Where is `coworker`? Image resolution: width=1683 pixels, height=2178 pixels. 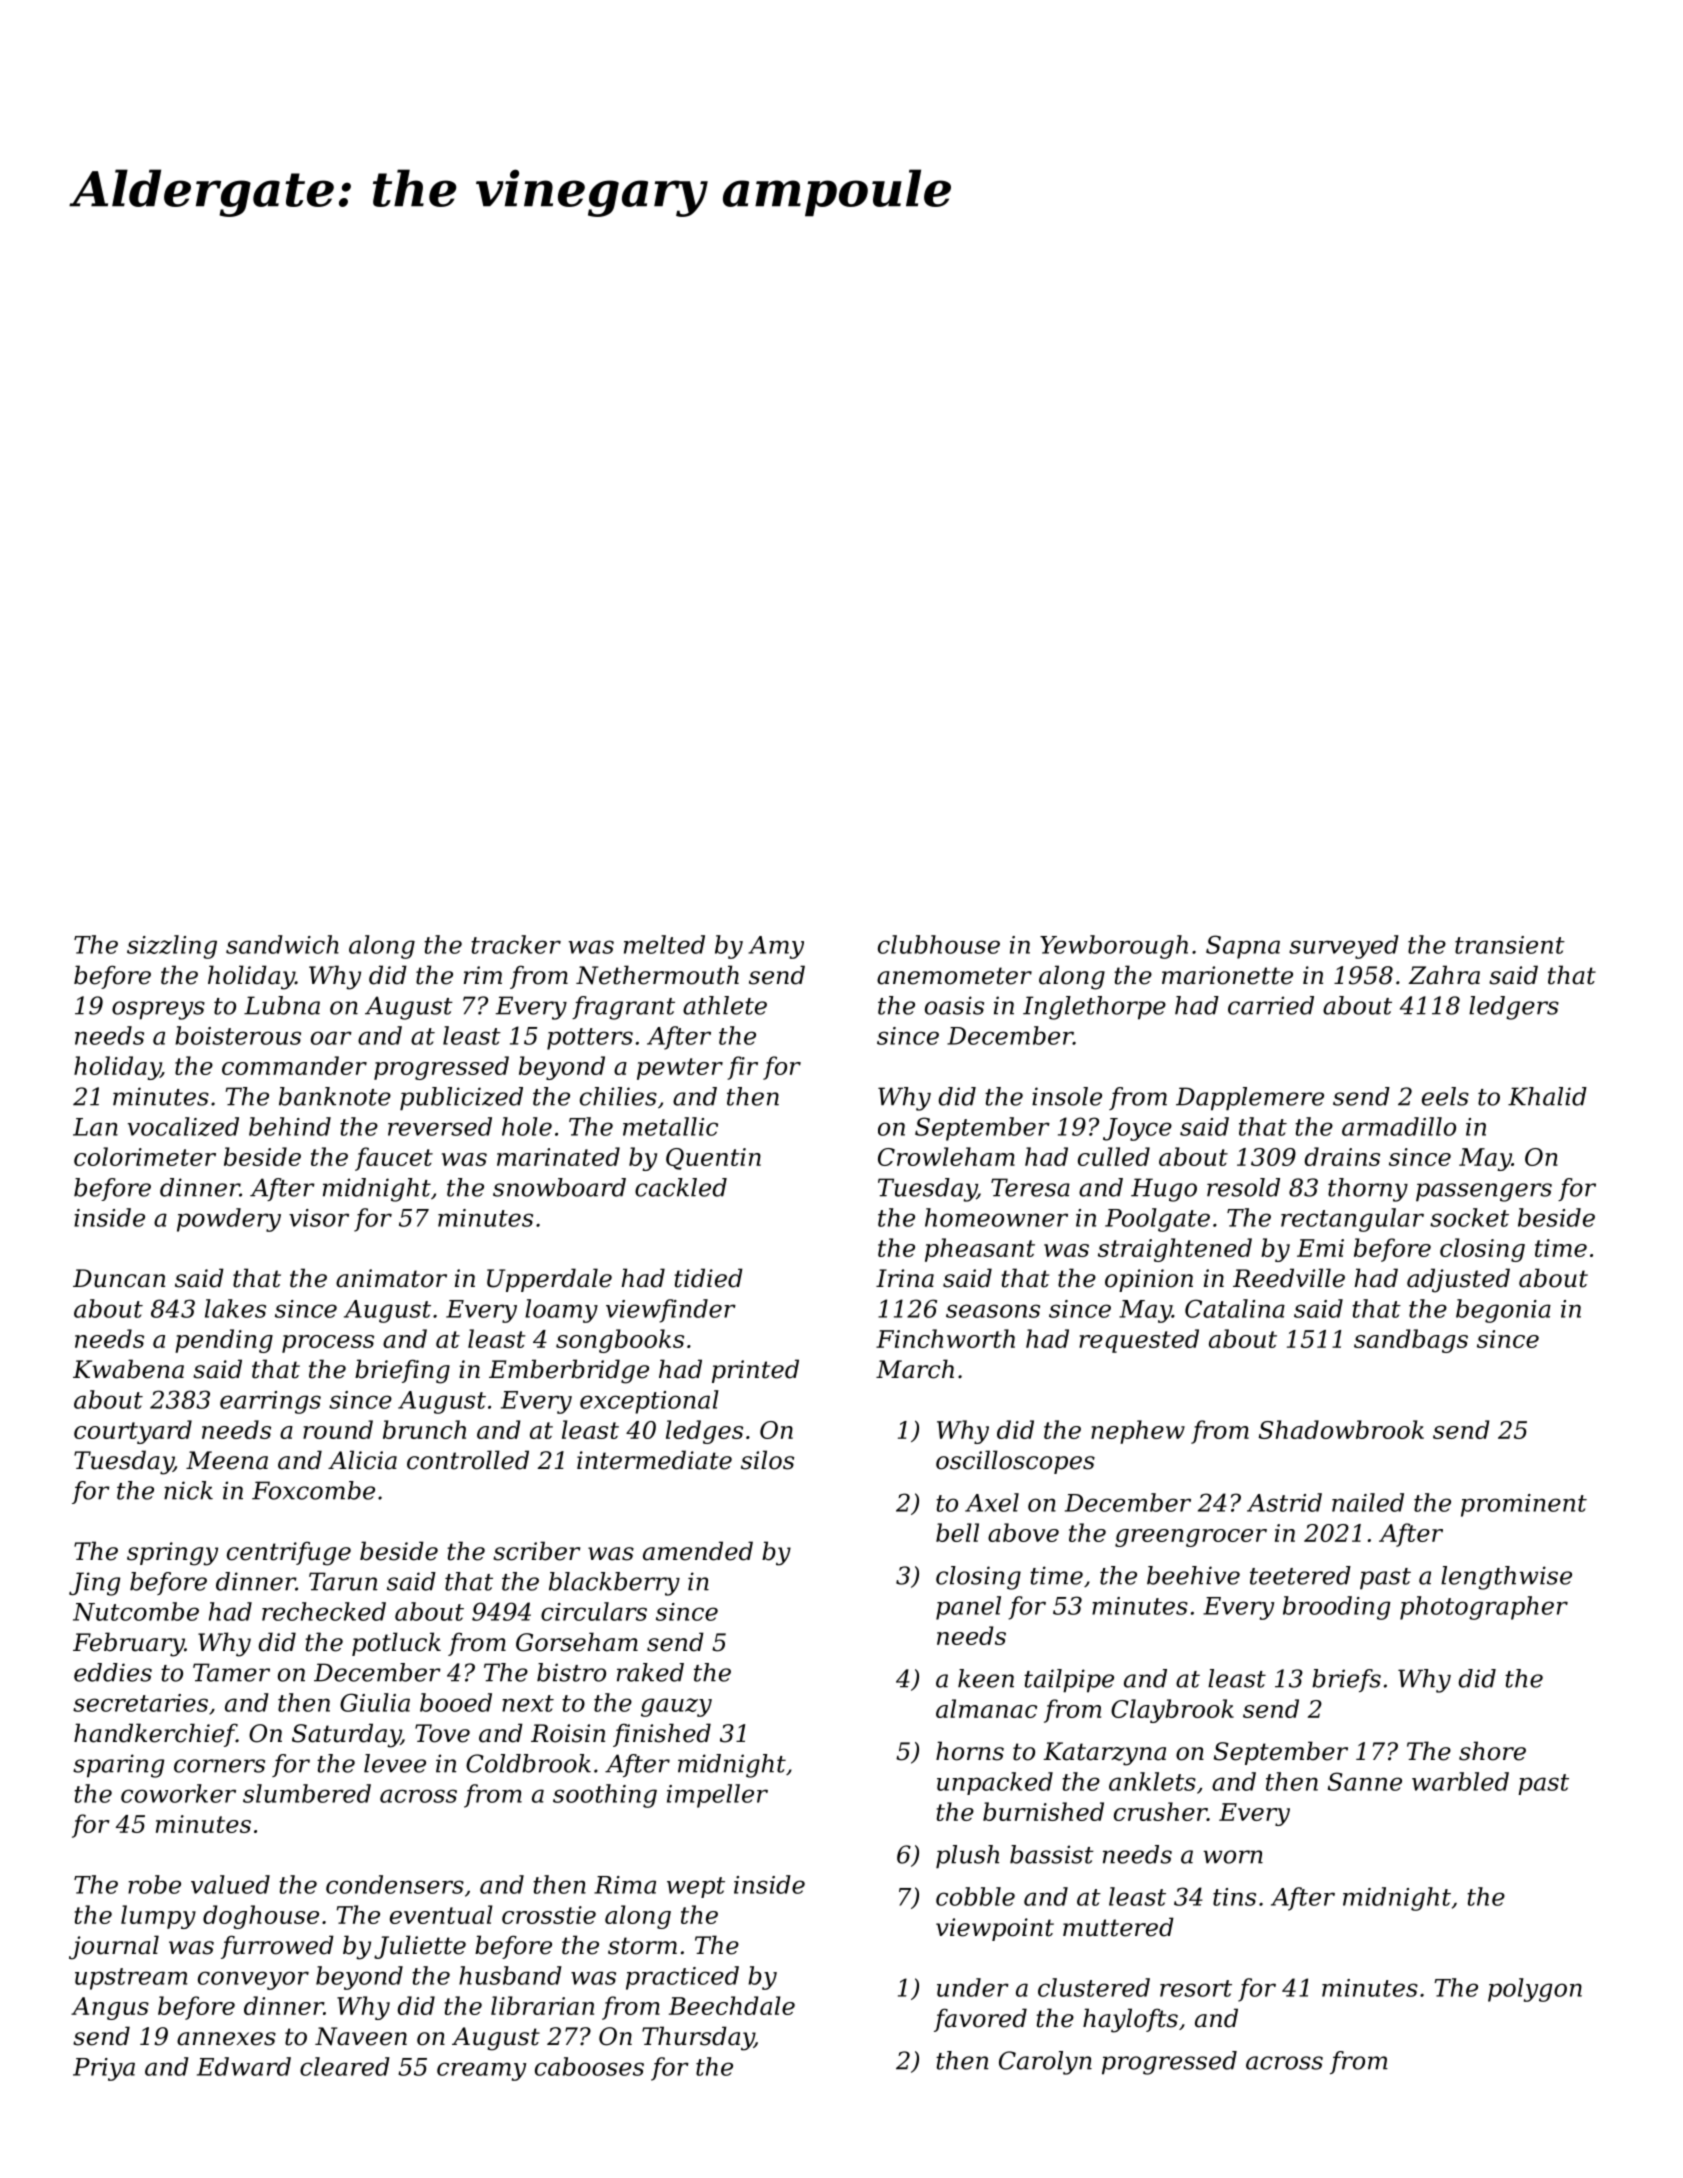
coworker is located at coordinates (178, 1793).
